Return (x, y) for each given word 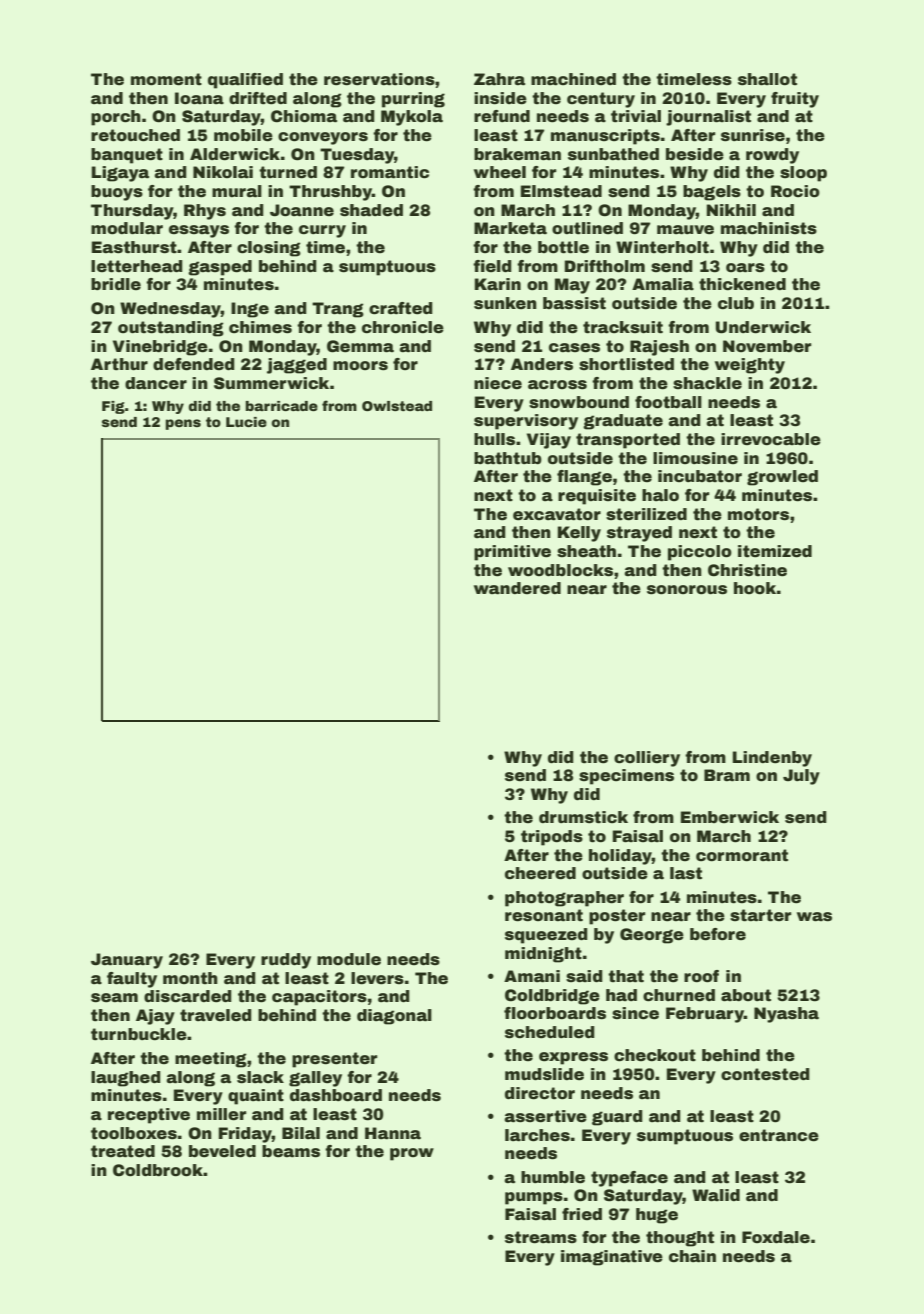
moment (166, 79)
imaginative (612, 1258)
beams (291, 1151)
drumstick (583, 817)
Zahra (499, 79)
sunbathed (613, 154)
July (801, 777)
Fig (113, 407)
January (127, 961)
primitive (512, 553)
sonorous (687, 590)
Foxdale (776, 1237)
